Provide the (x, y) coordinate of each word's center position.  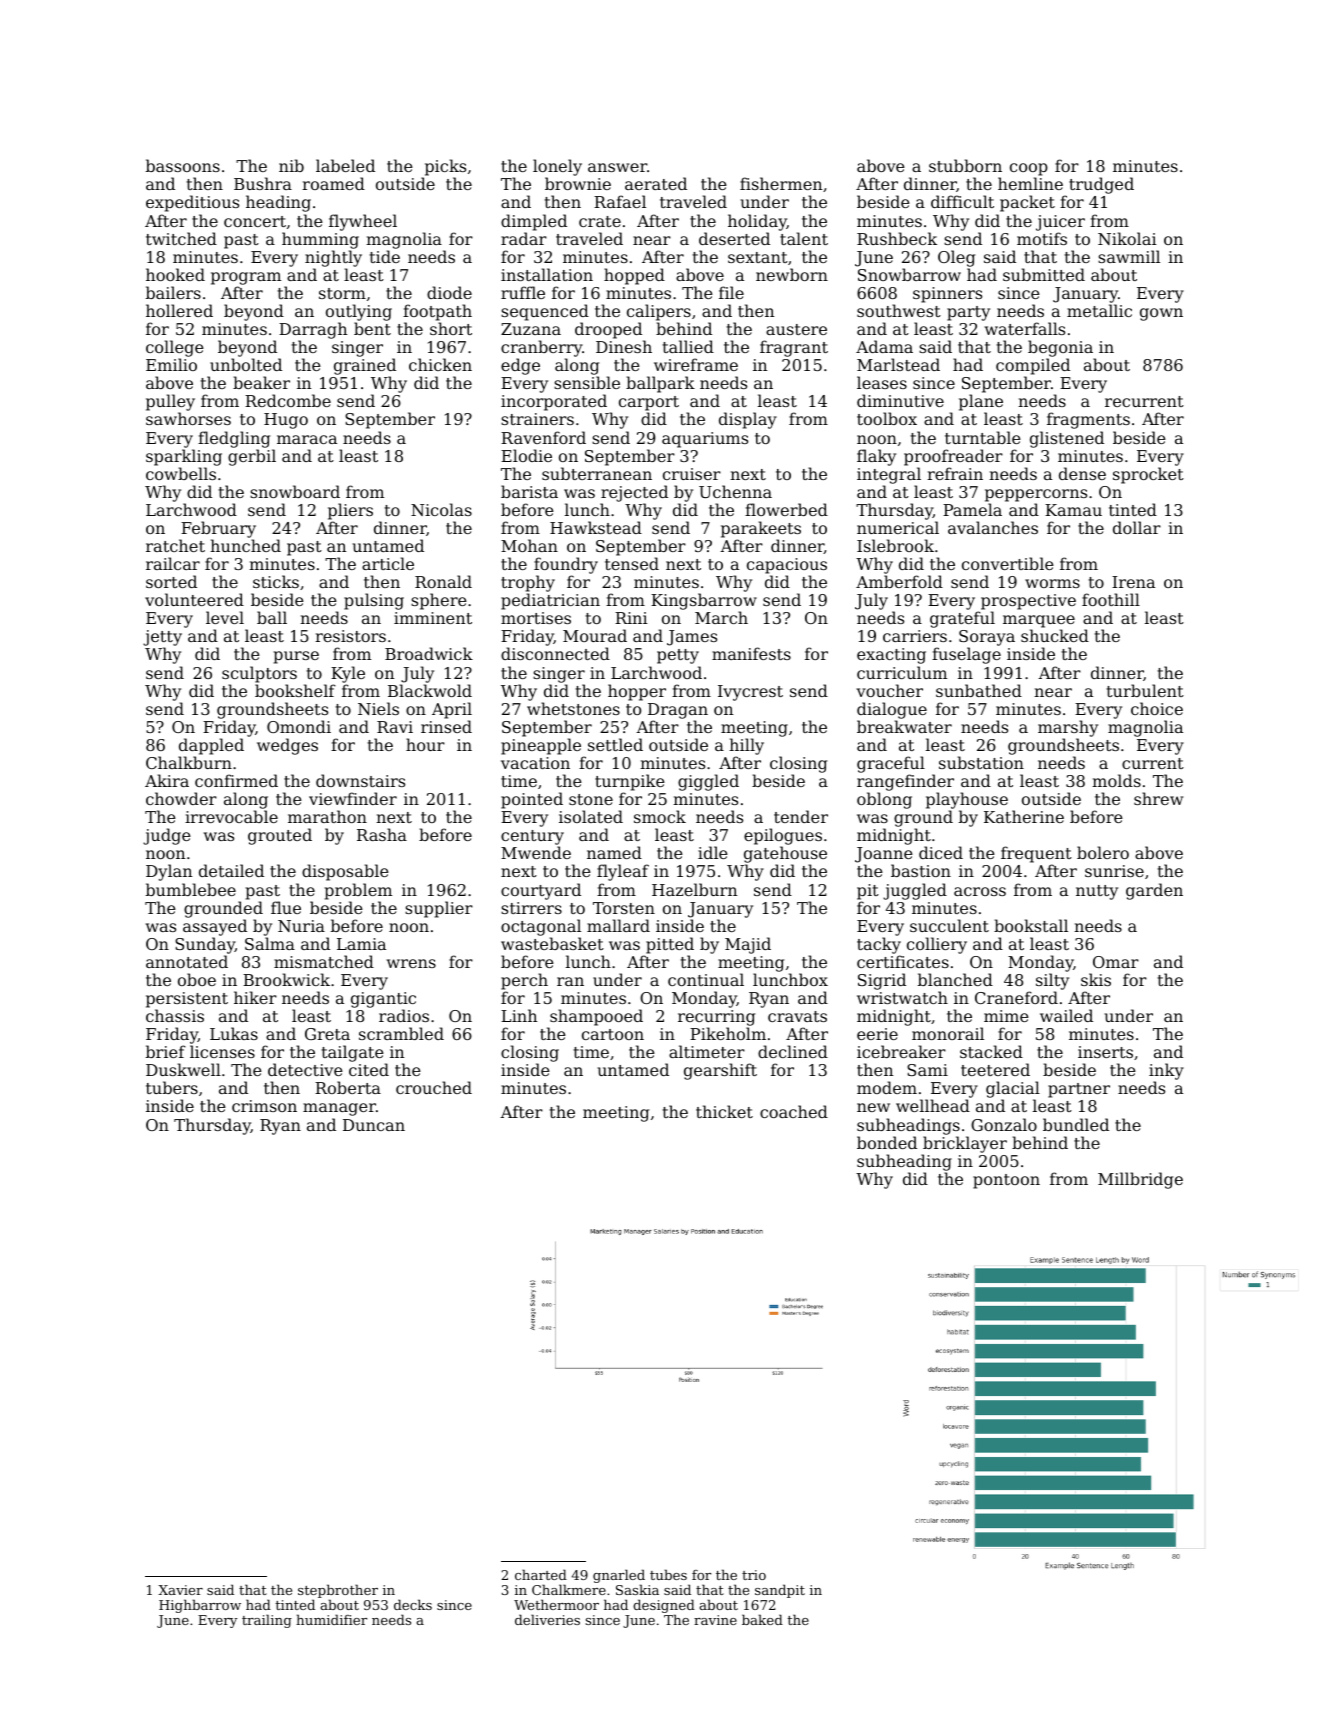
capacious (787, 566)
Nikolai (1127, 238)
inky (1166, 1071)
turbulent (1145, 690)
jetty (162, 639)
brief (166, 1051)
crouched (434, 1087)
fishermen (781, 183)
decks (413, 1604)
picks (445, 167)
